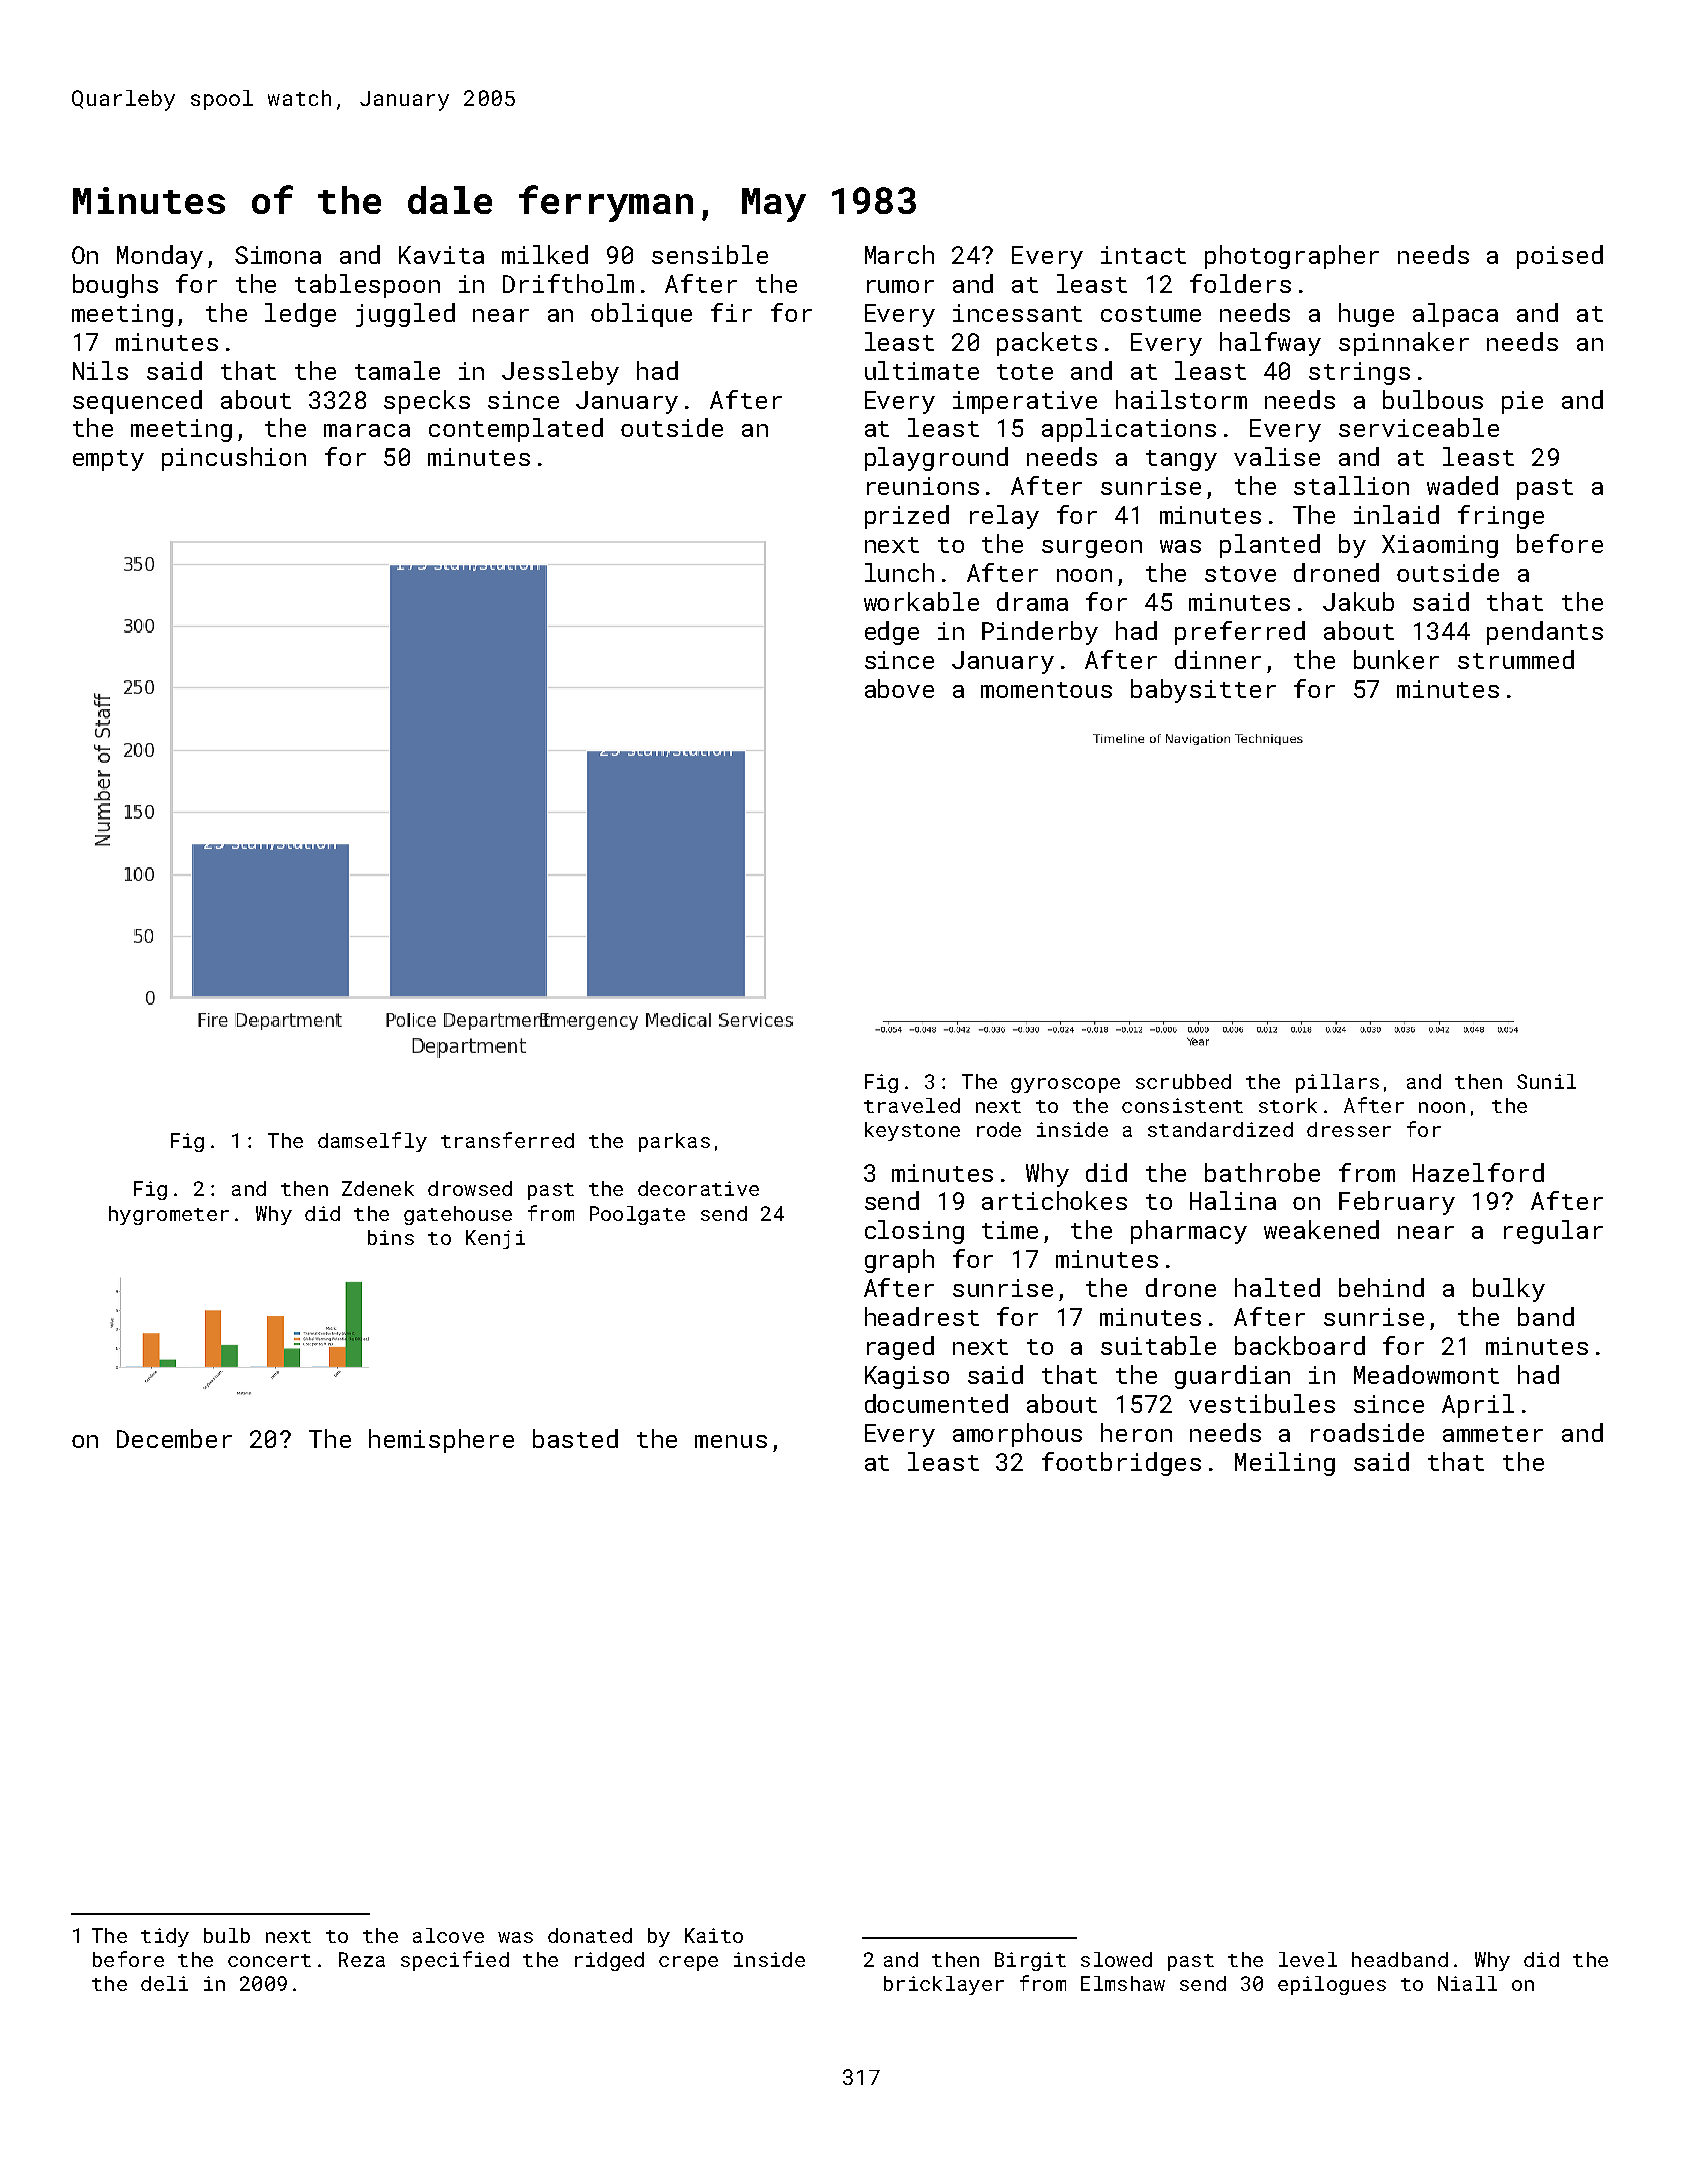 This screenshot has width=1683, height=2178. I want to click on Meadowmont, so click(1426, 1374).
